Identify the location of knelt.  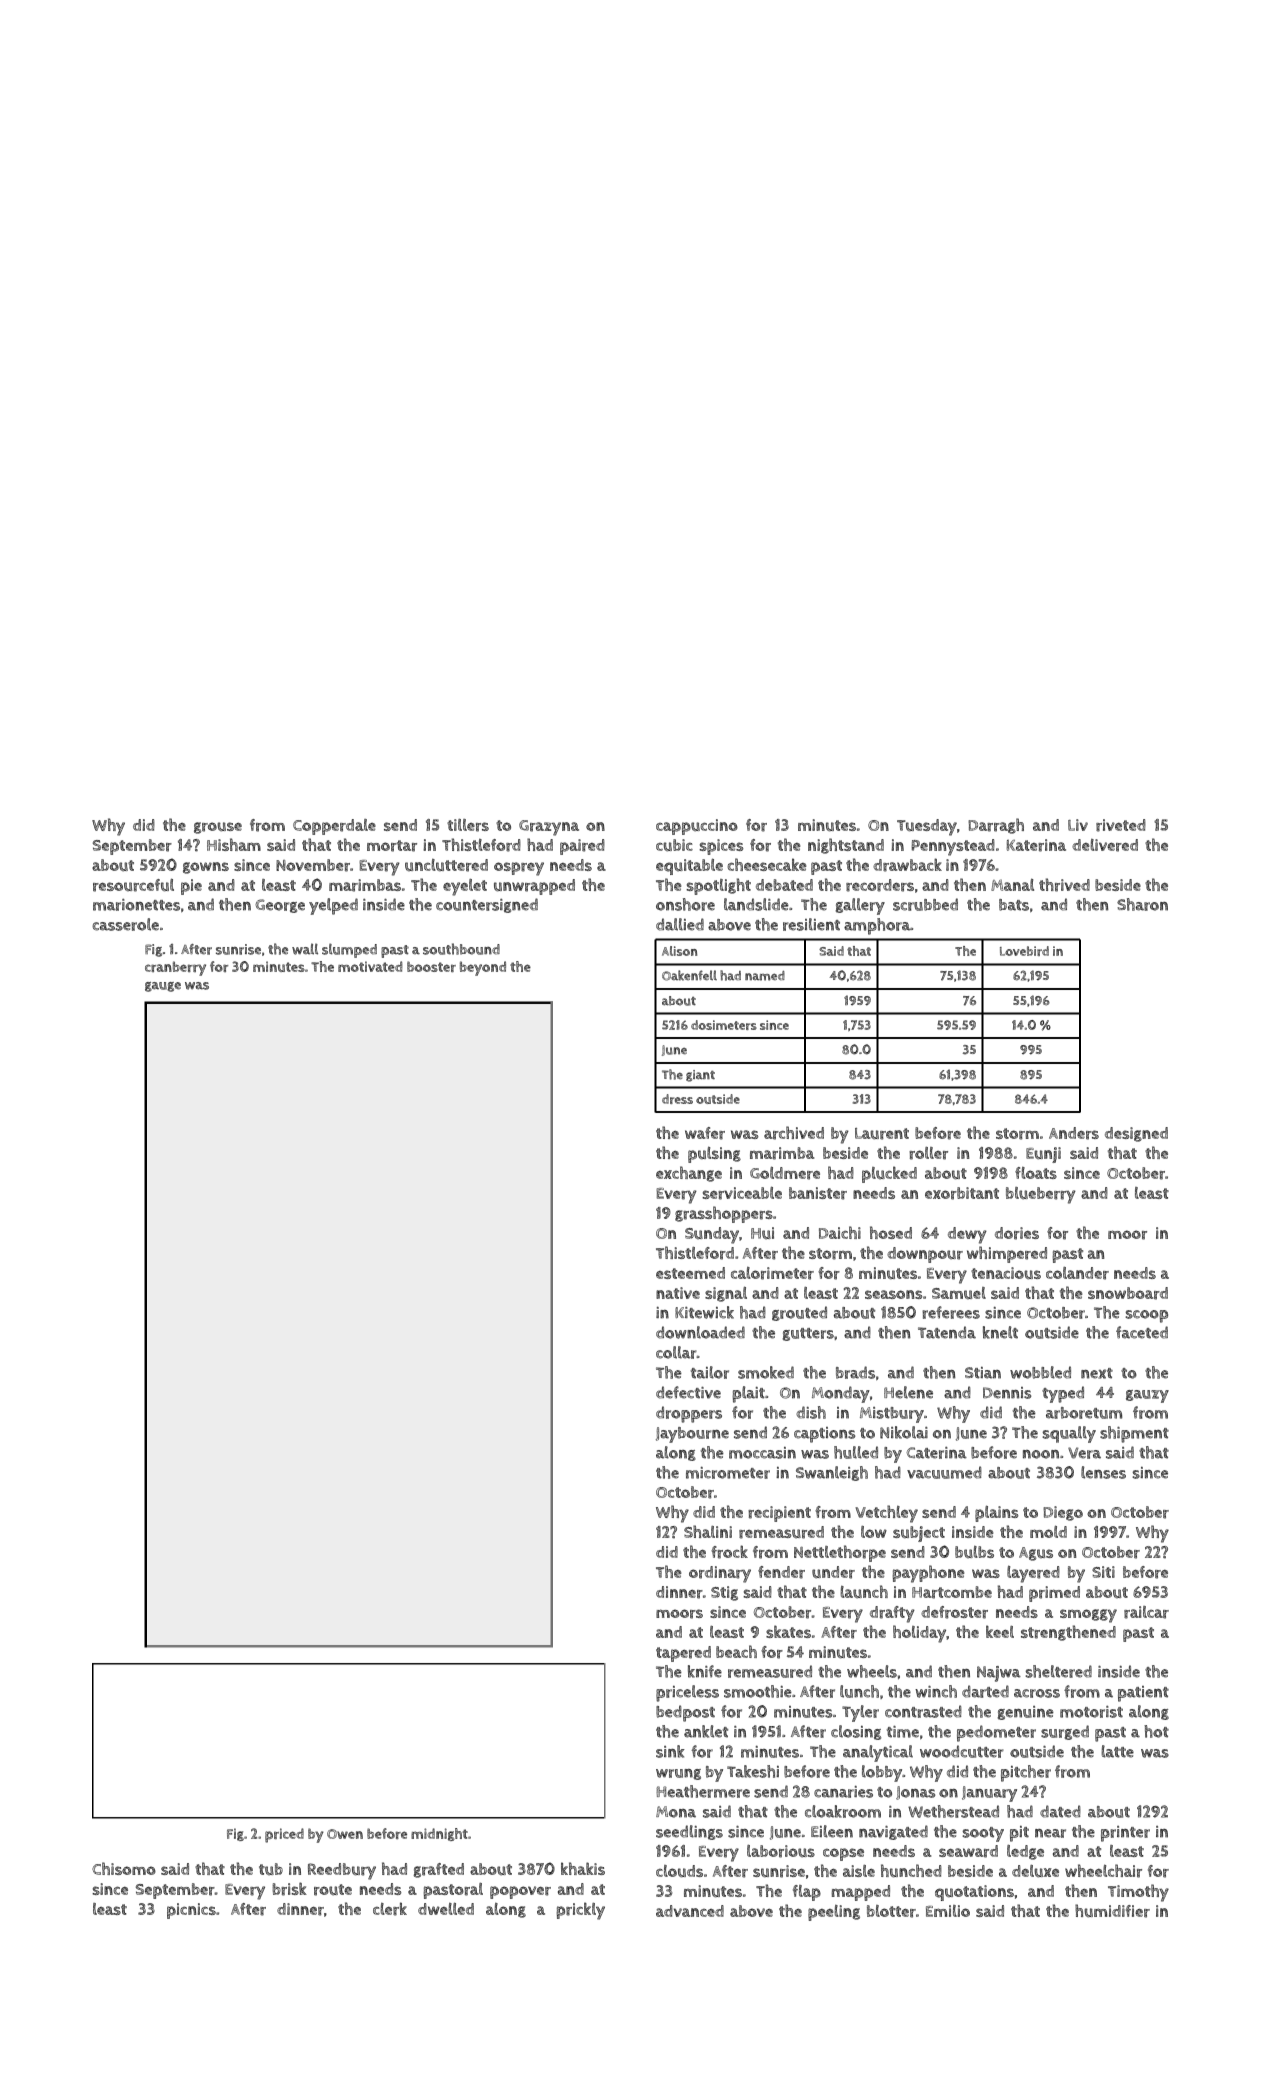
(1000, 1332).
